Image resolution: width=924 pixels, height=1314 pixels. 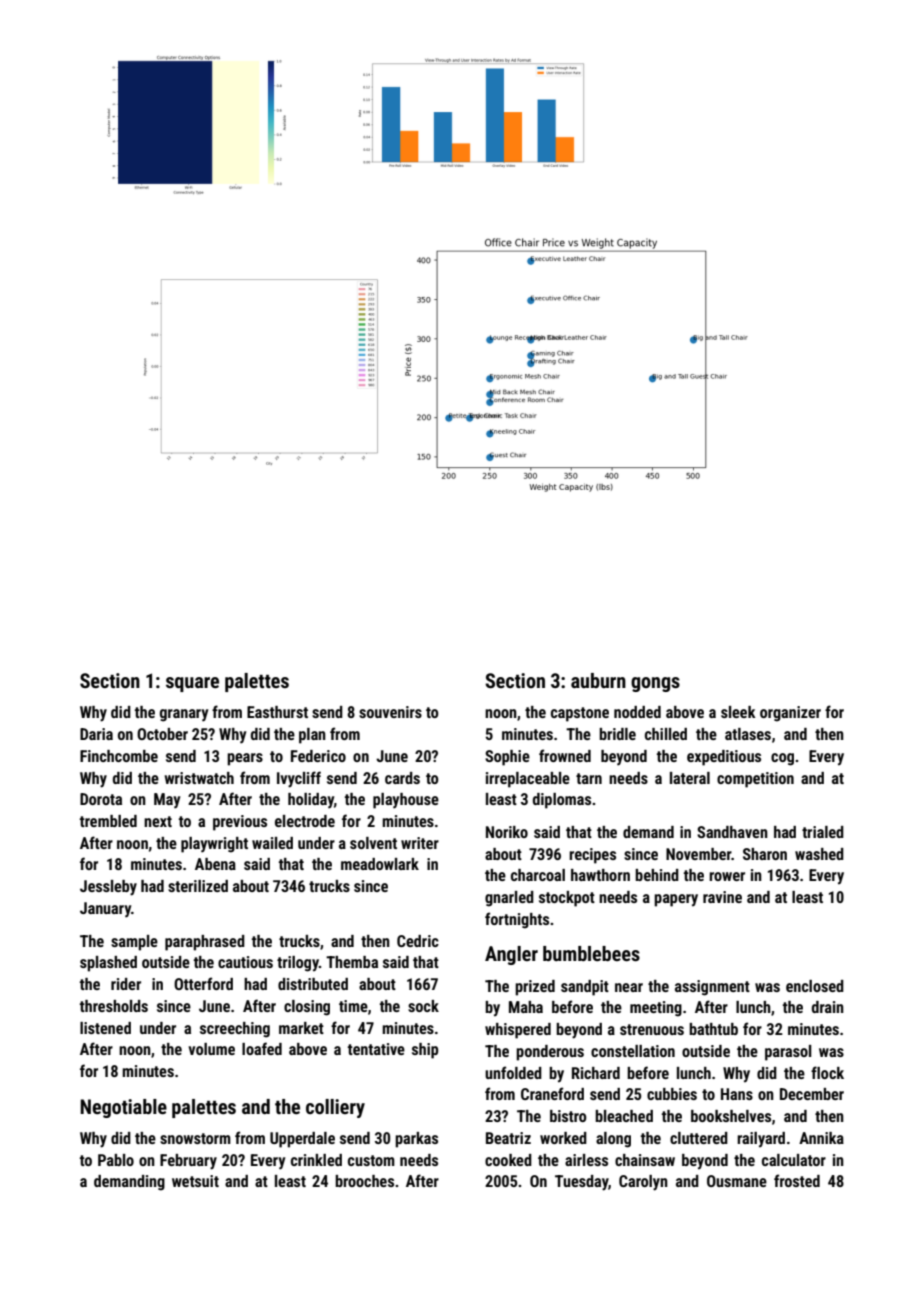 I want to click on square, so click(x=192, y=684).
